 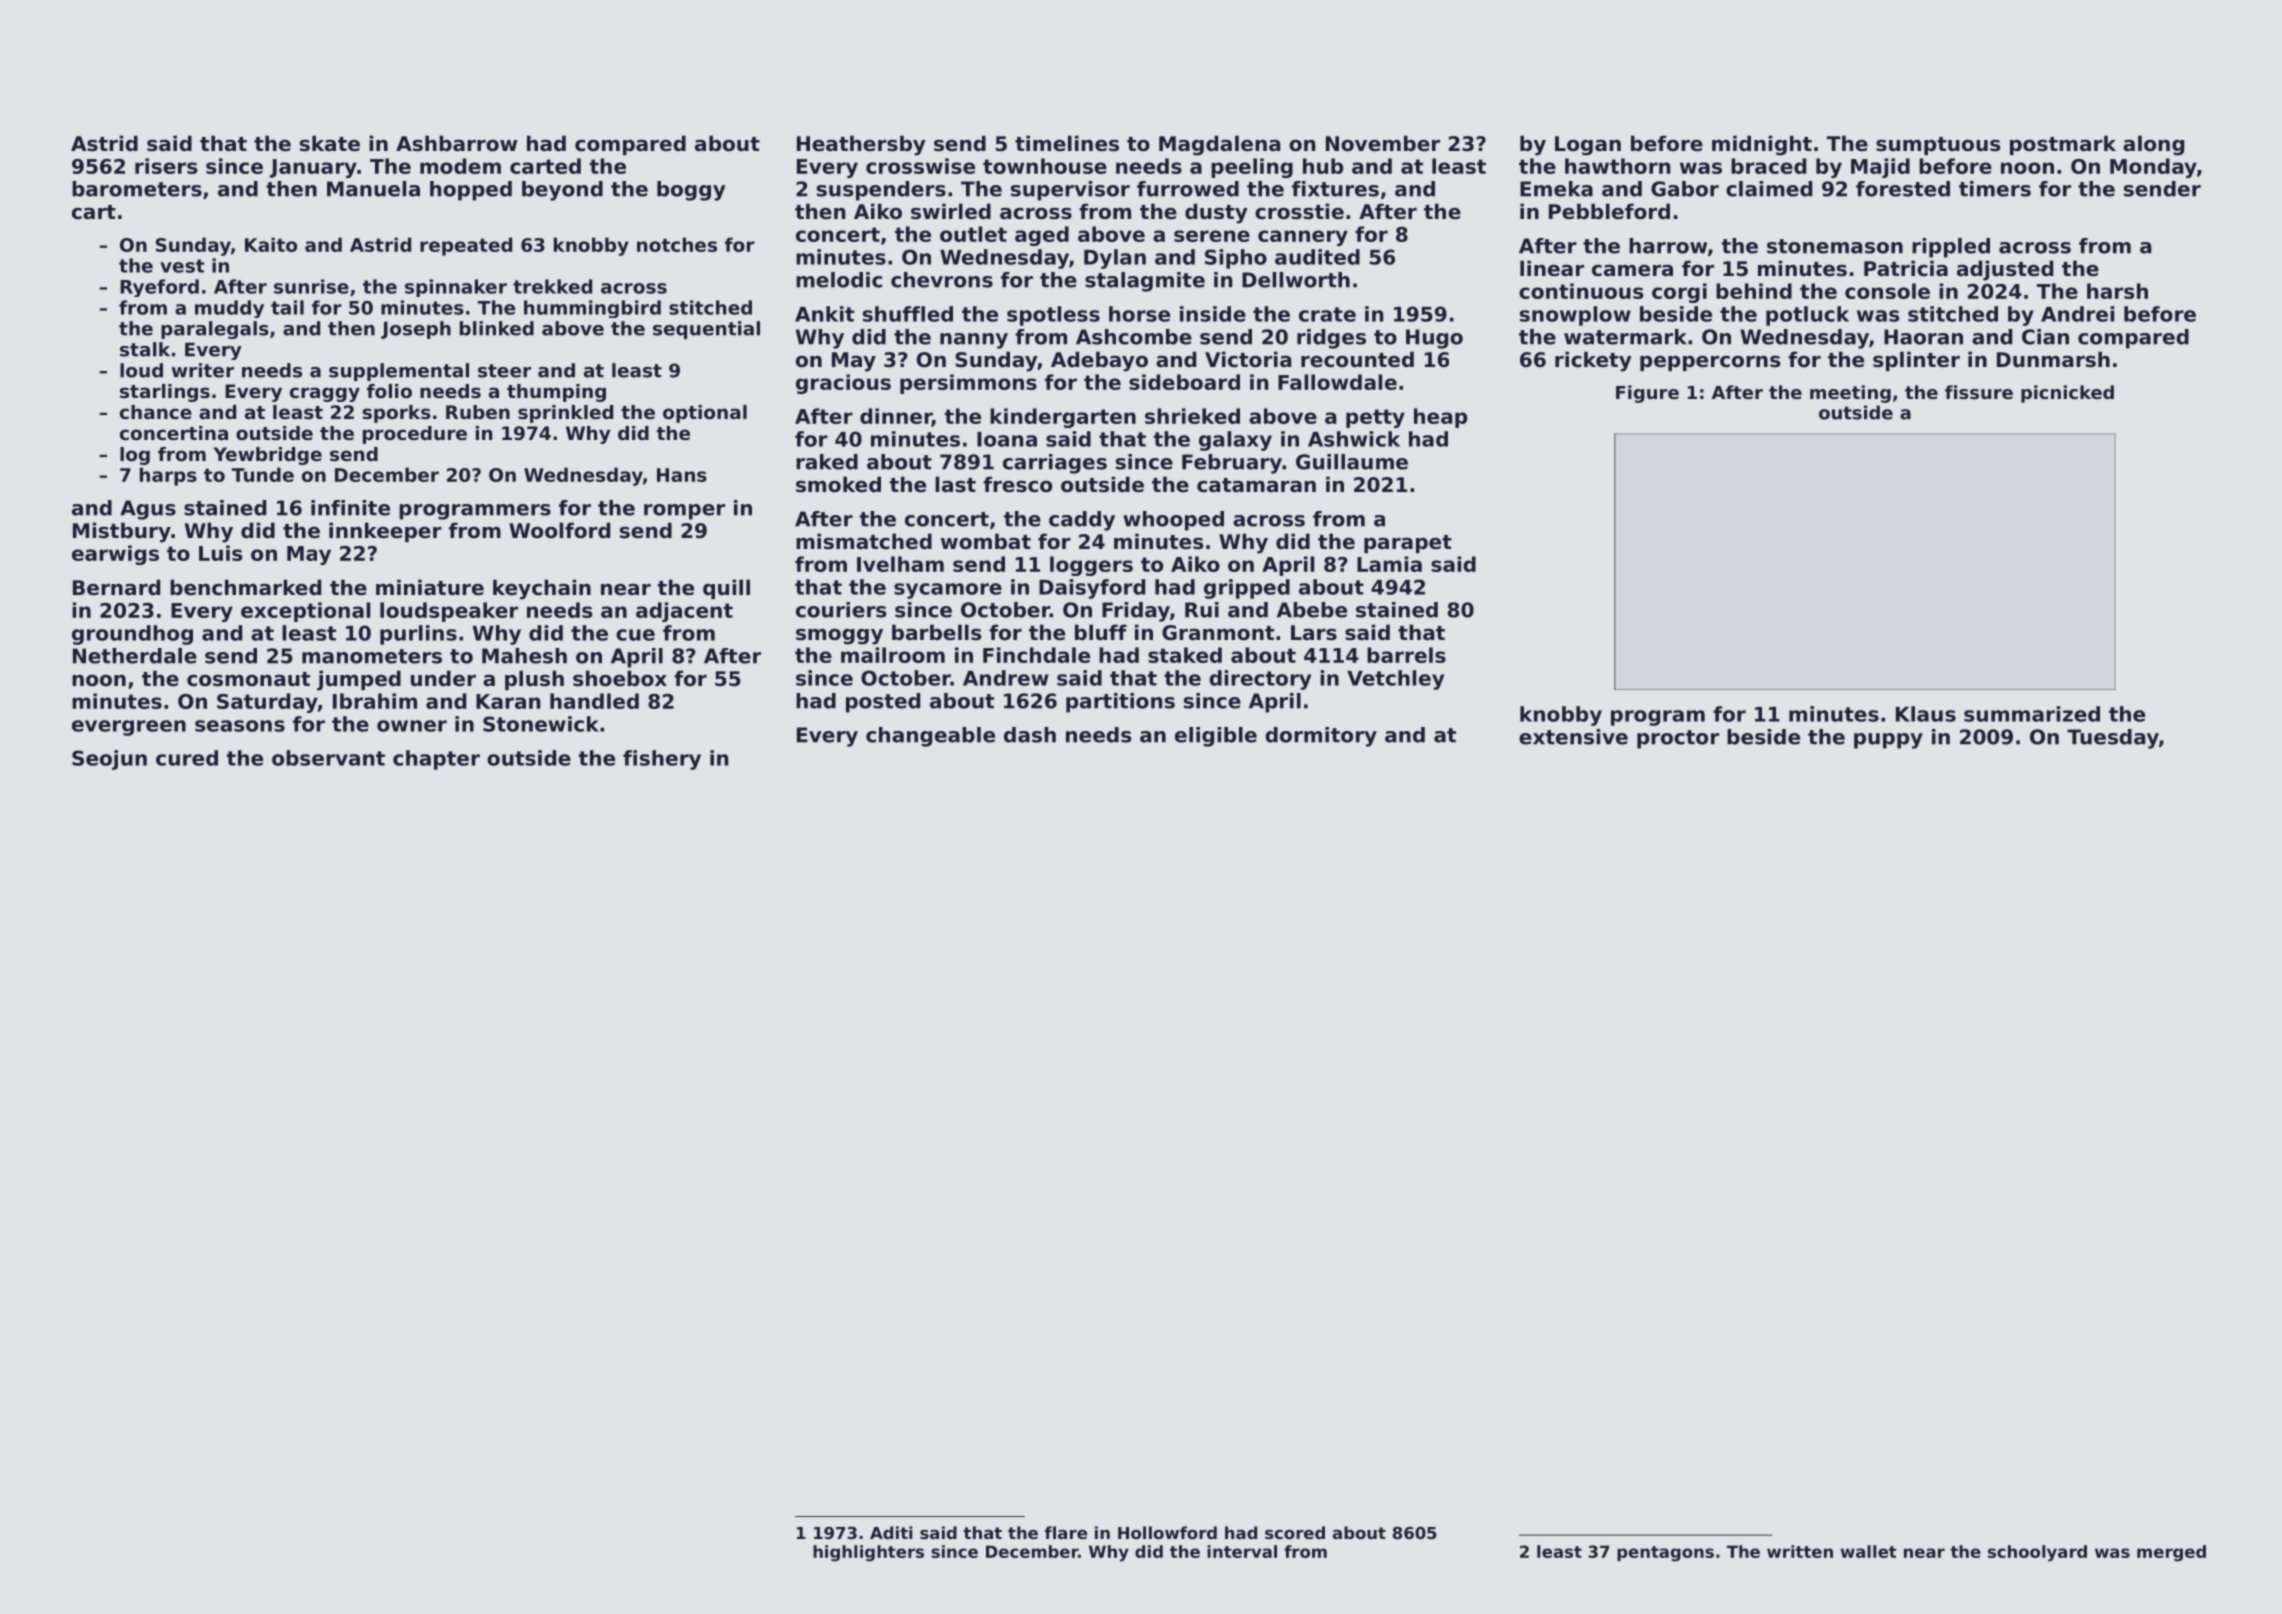 What do you see at coordinates (891, 1532) in the screenshot?
I see `Aditi` at bounding box center [891, 1532].
